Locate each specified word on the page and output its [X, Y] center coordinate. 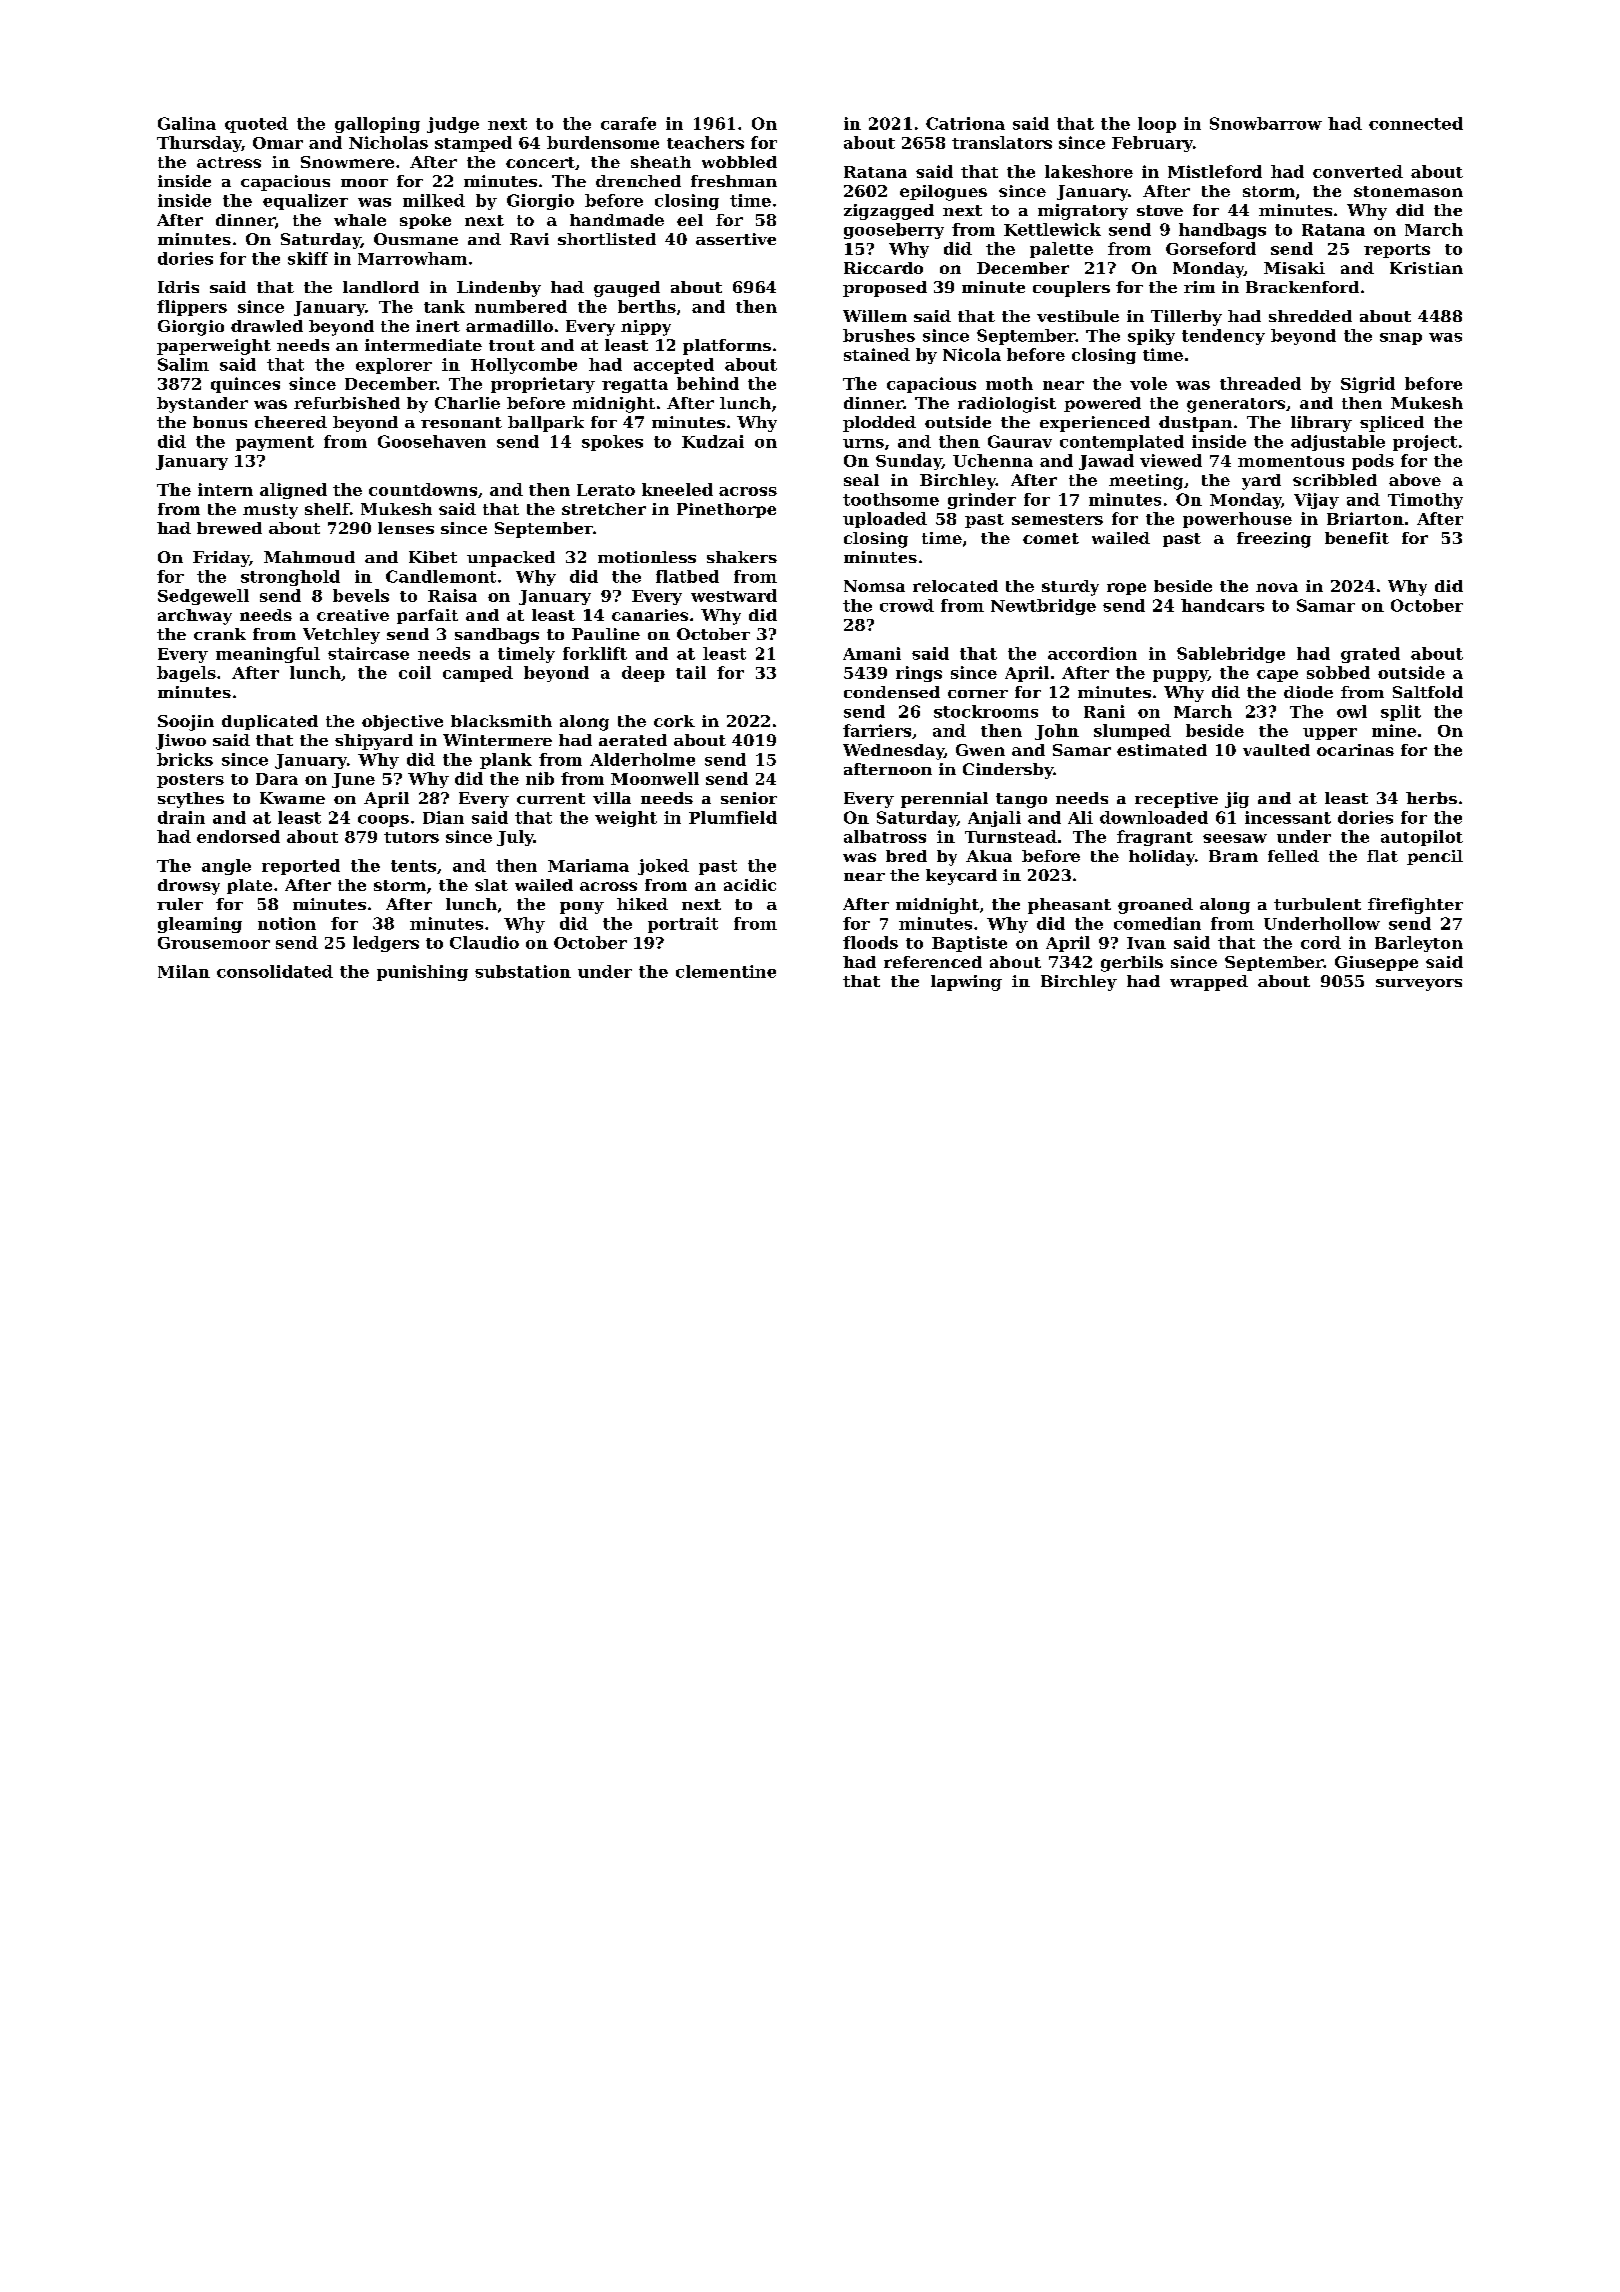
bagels [186, 674]
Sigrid [1368, 385]
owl [1352, 711]
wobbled [739, 162]
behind [708, 383]
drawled [267, 326]
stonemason [1408, 191]
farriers [877, 730]
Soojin [186, 723]
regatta [635, 386]
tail [691, 672]
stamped [473, 144]
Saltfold [1428, 692]
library [1321, 424]
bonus [220, 422]
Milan [184, 971]
